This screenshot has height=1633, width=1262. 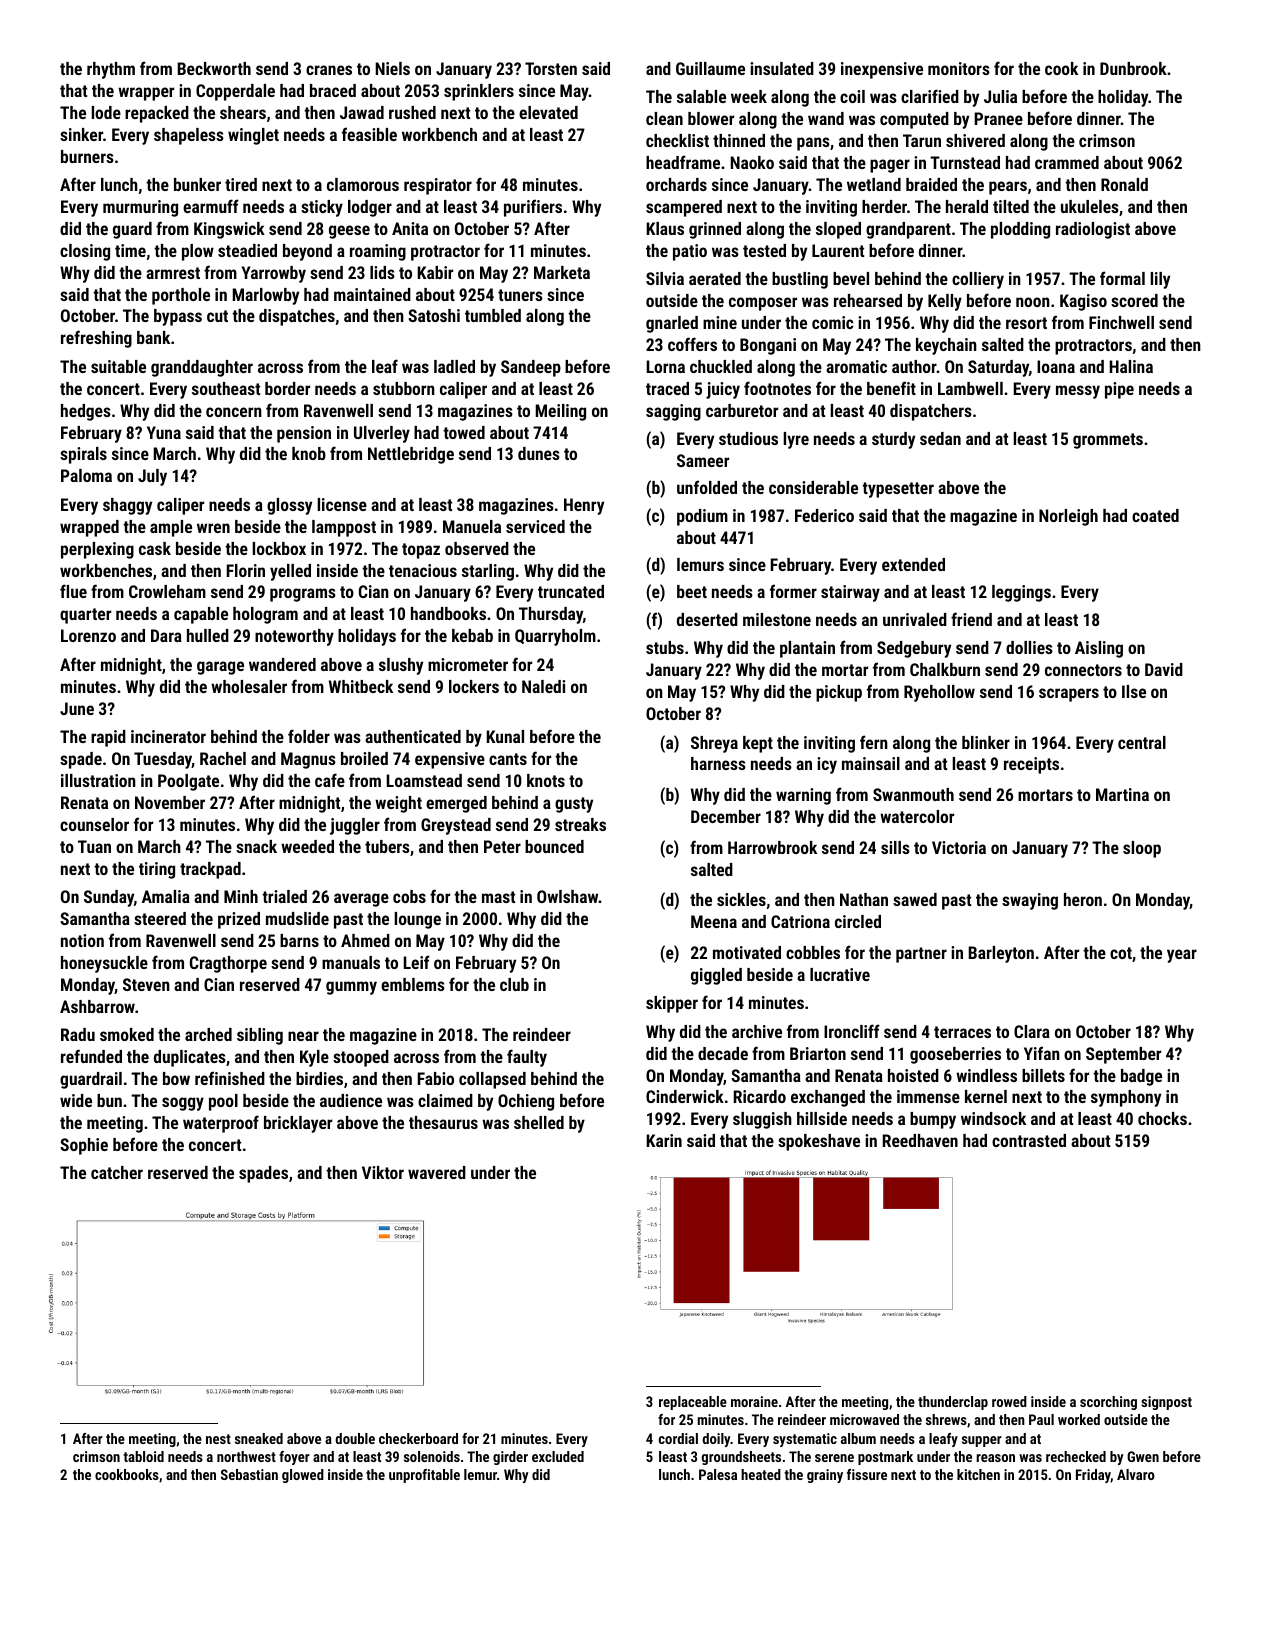 What do you see at coordinates (111, 70) in the screenshot?
I see `rhythm` at bounding box center [111, 70].
